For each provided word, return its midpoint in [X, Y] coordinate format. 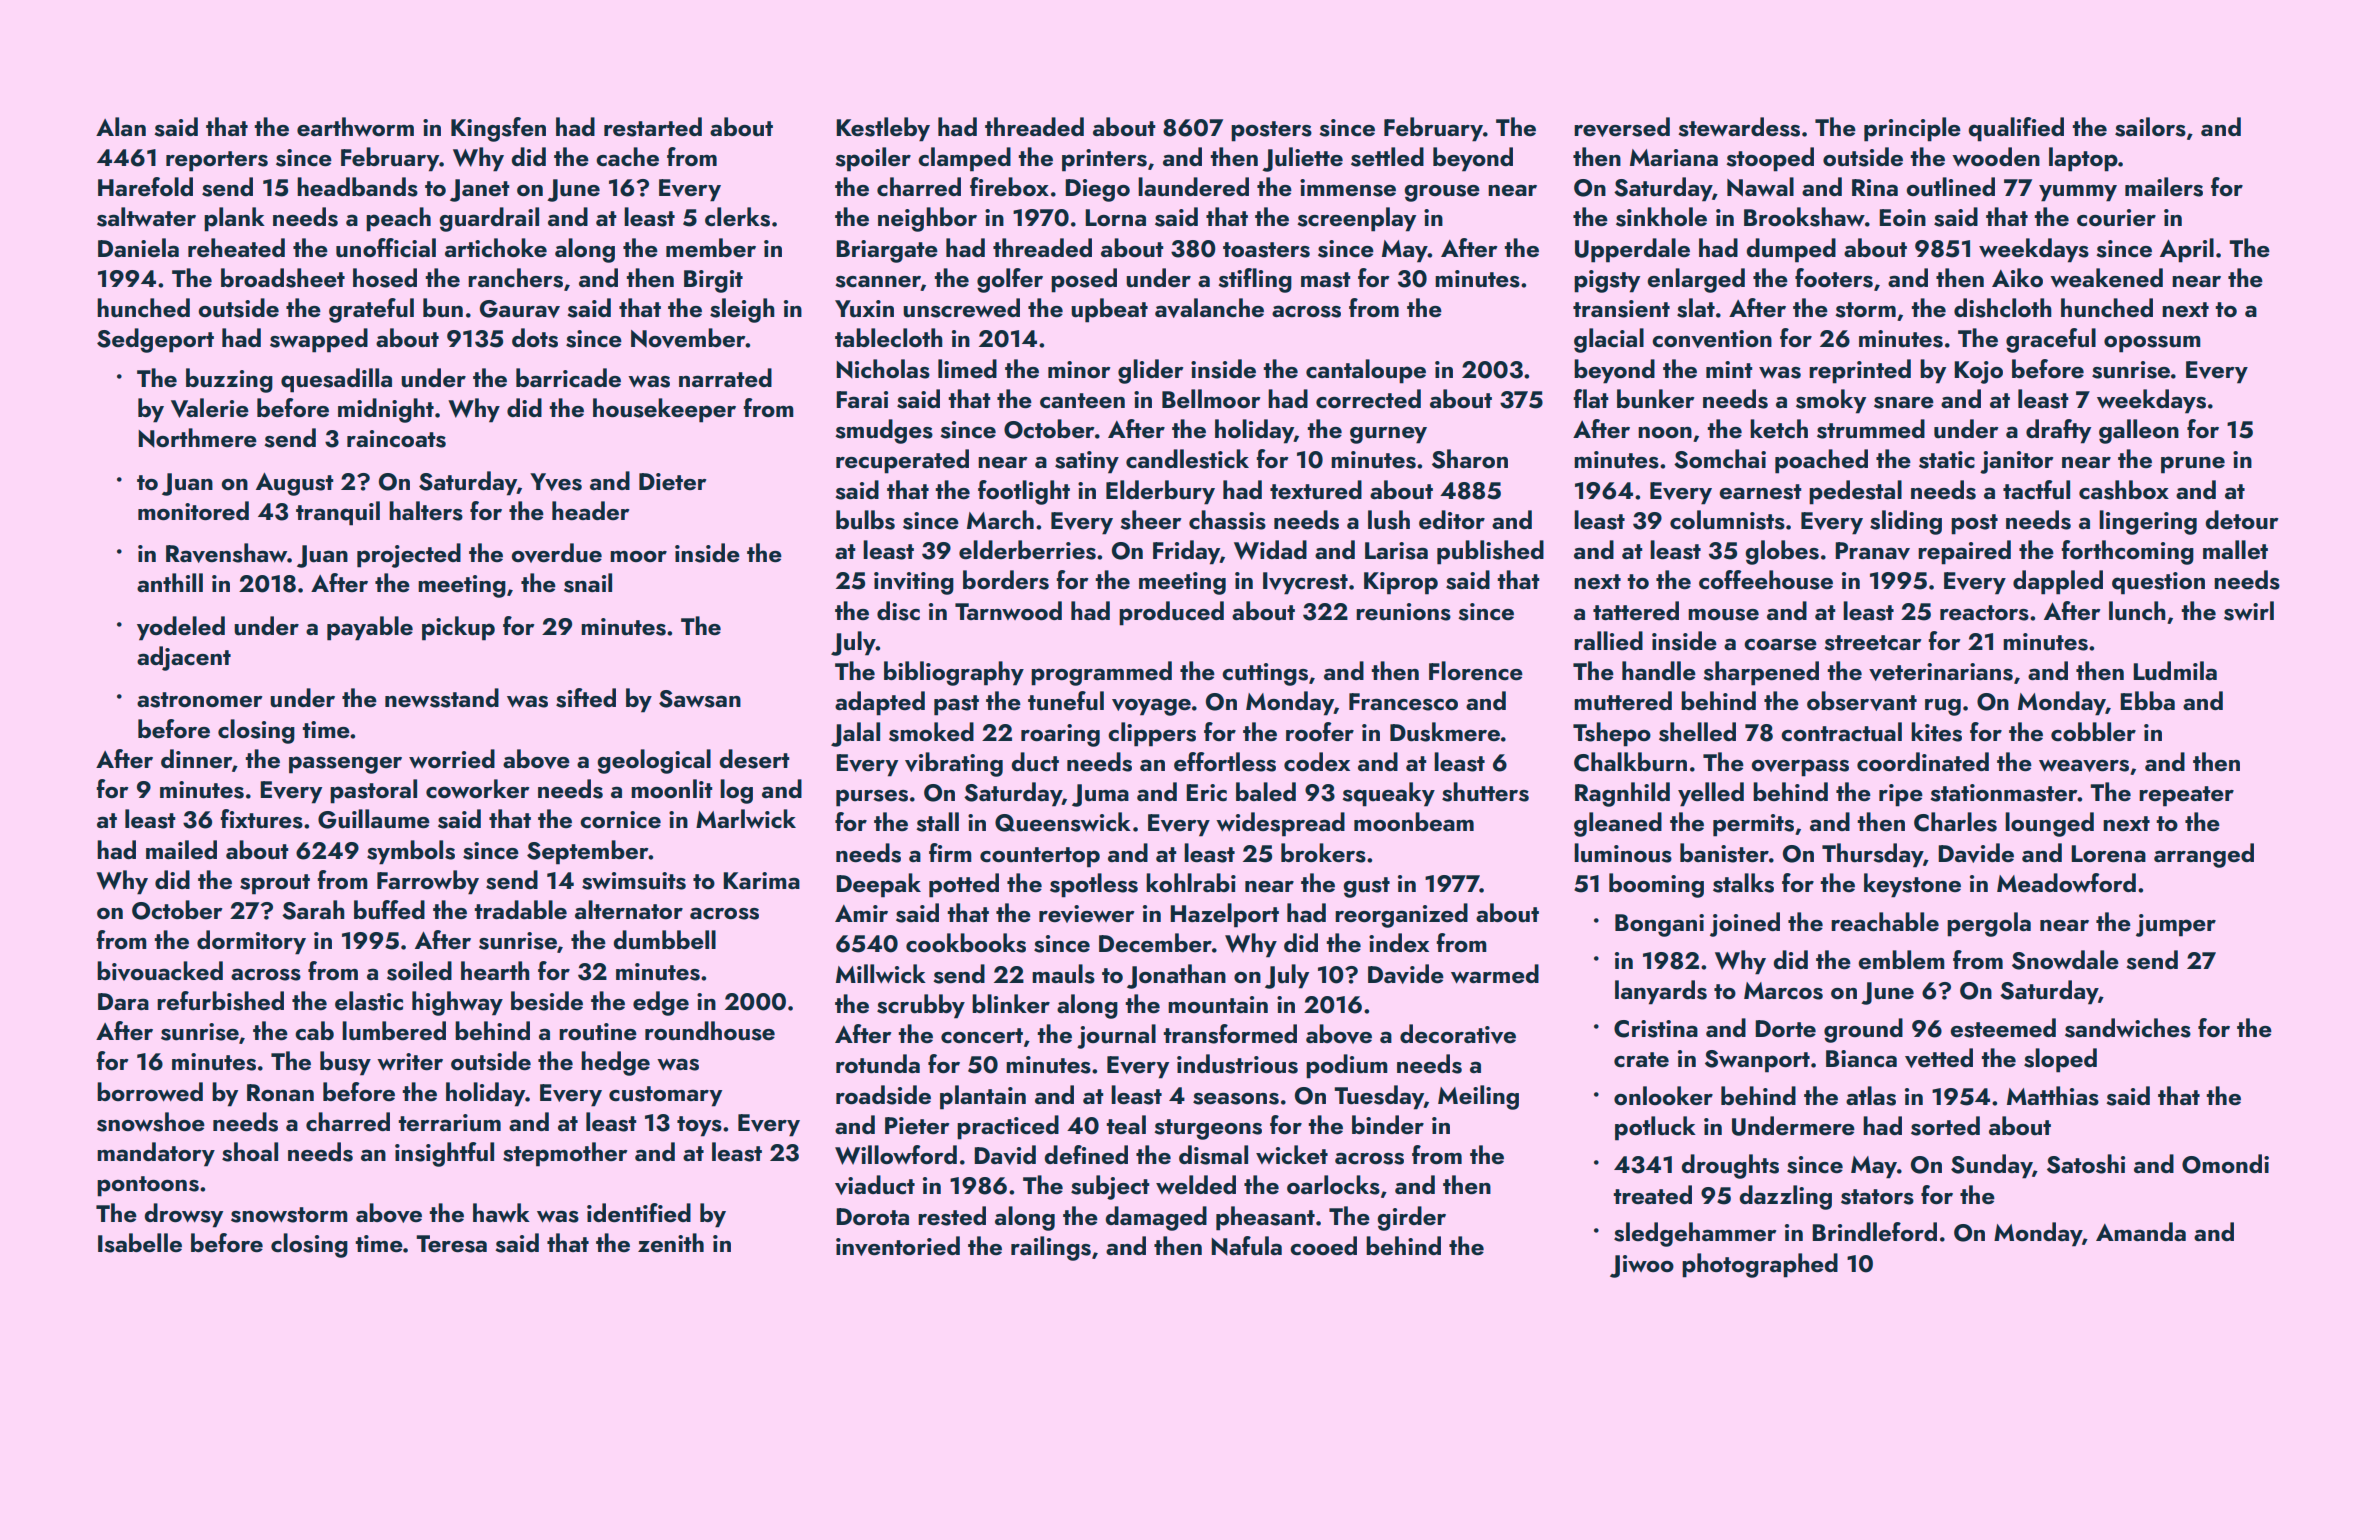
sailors [2150, 127]
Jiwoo [1642, 1266]
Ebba [2147, 700]
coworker [478, 788]
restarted [653, 127]
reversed [1622, 127]
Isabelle [140, 1243]
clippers [1152, 734]
